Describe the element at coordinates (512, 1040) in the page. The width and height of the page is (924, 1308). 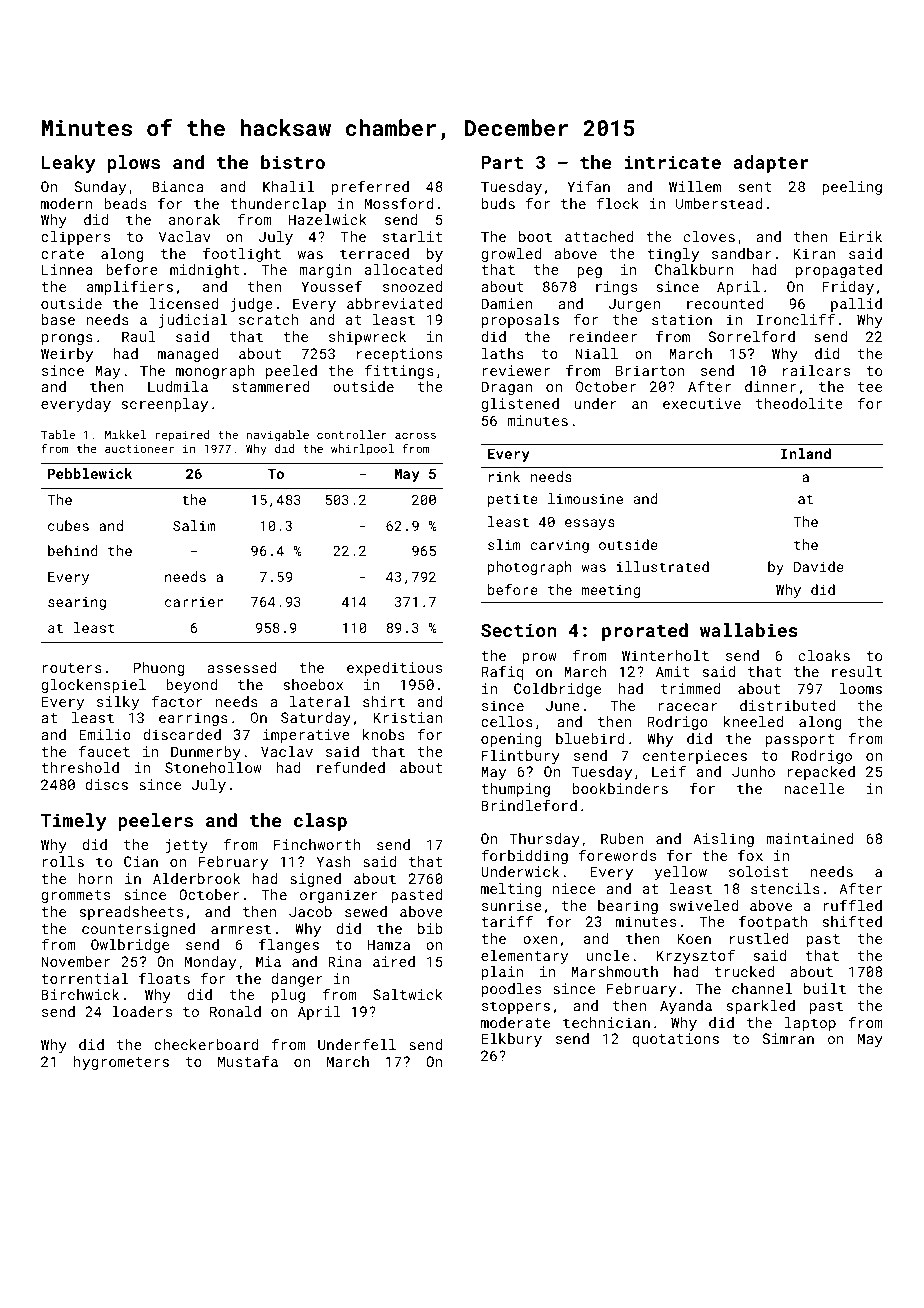
I see `Elkbury` at that location.
